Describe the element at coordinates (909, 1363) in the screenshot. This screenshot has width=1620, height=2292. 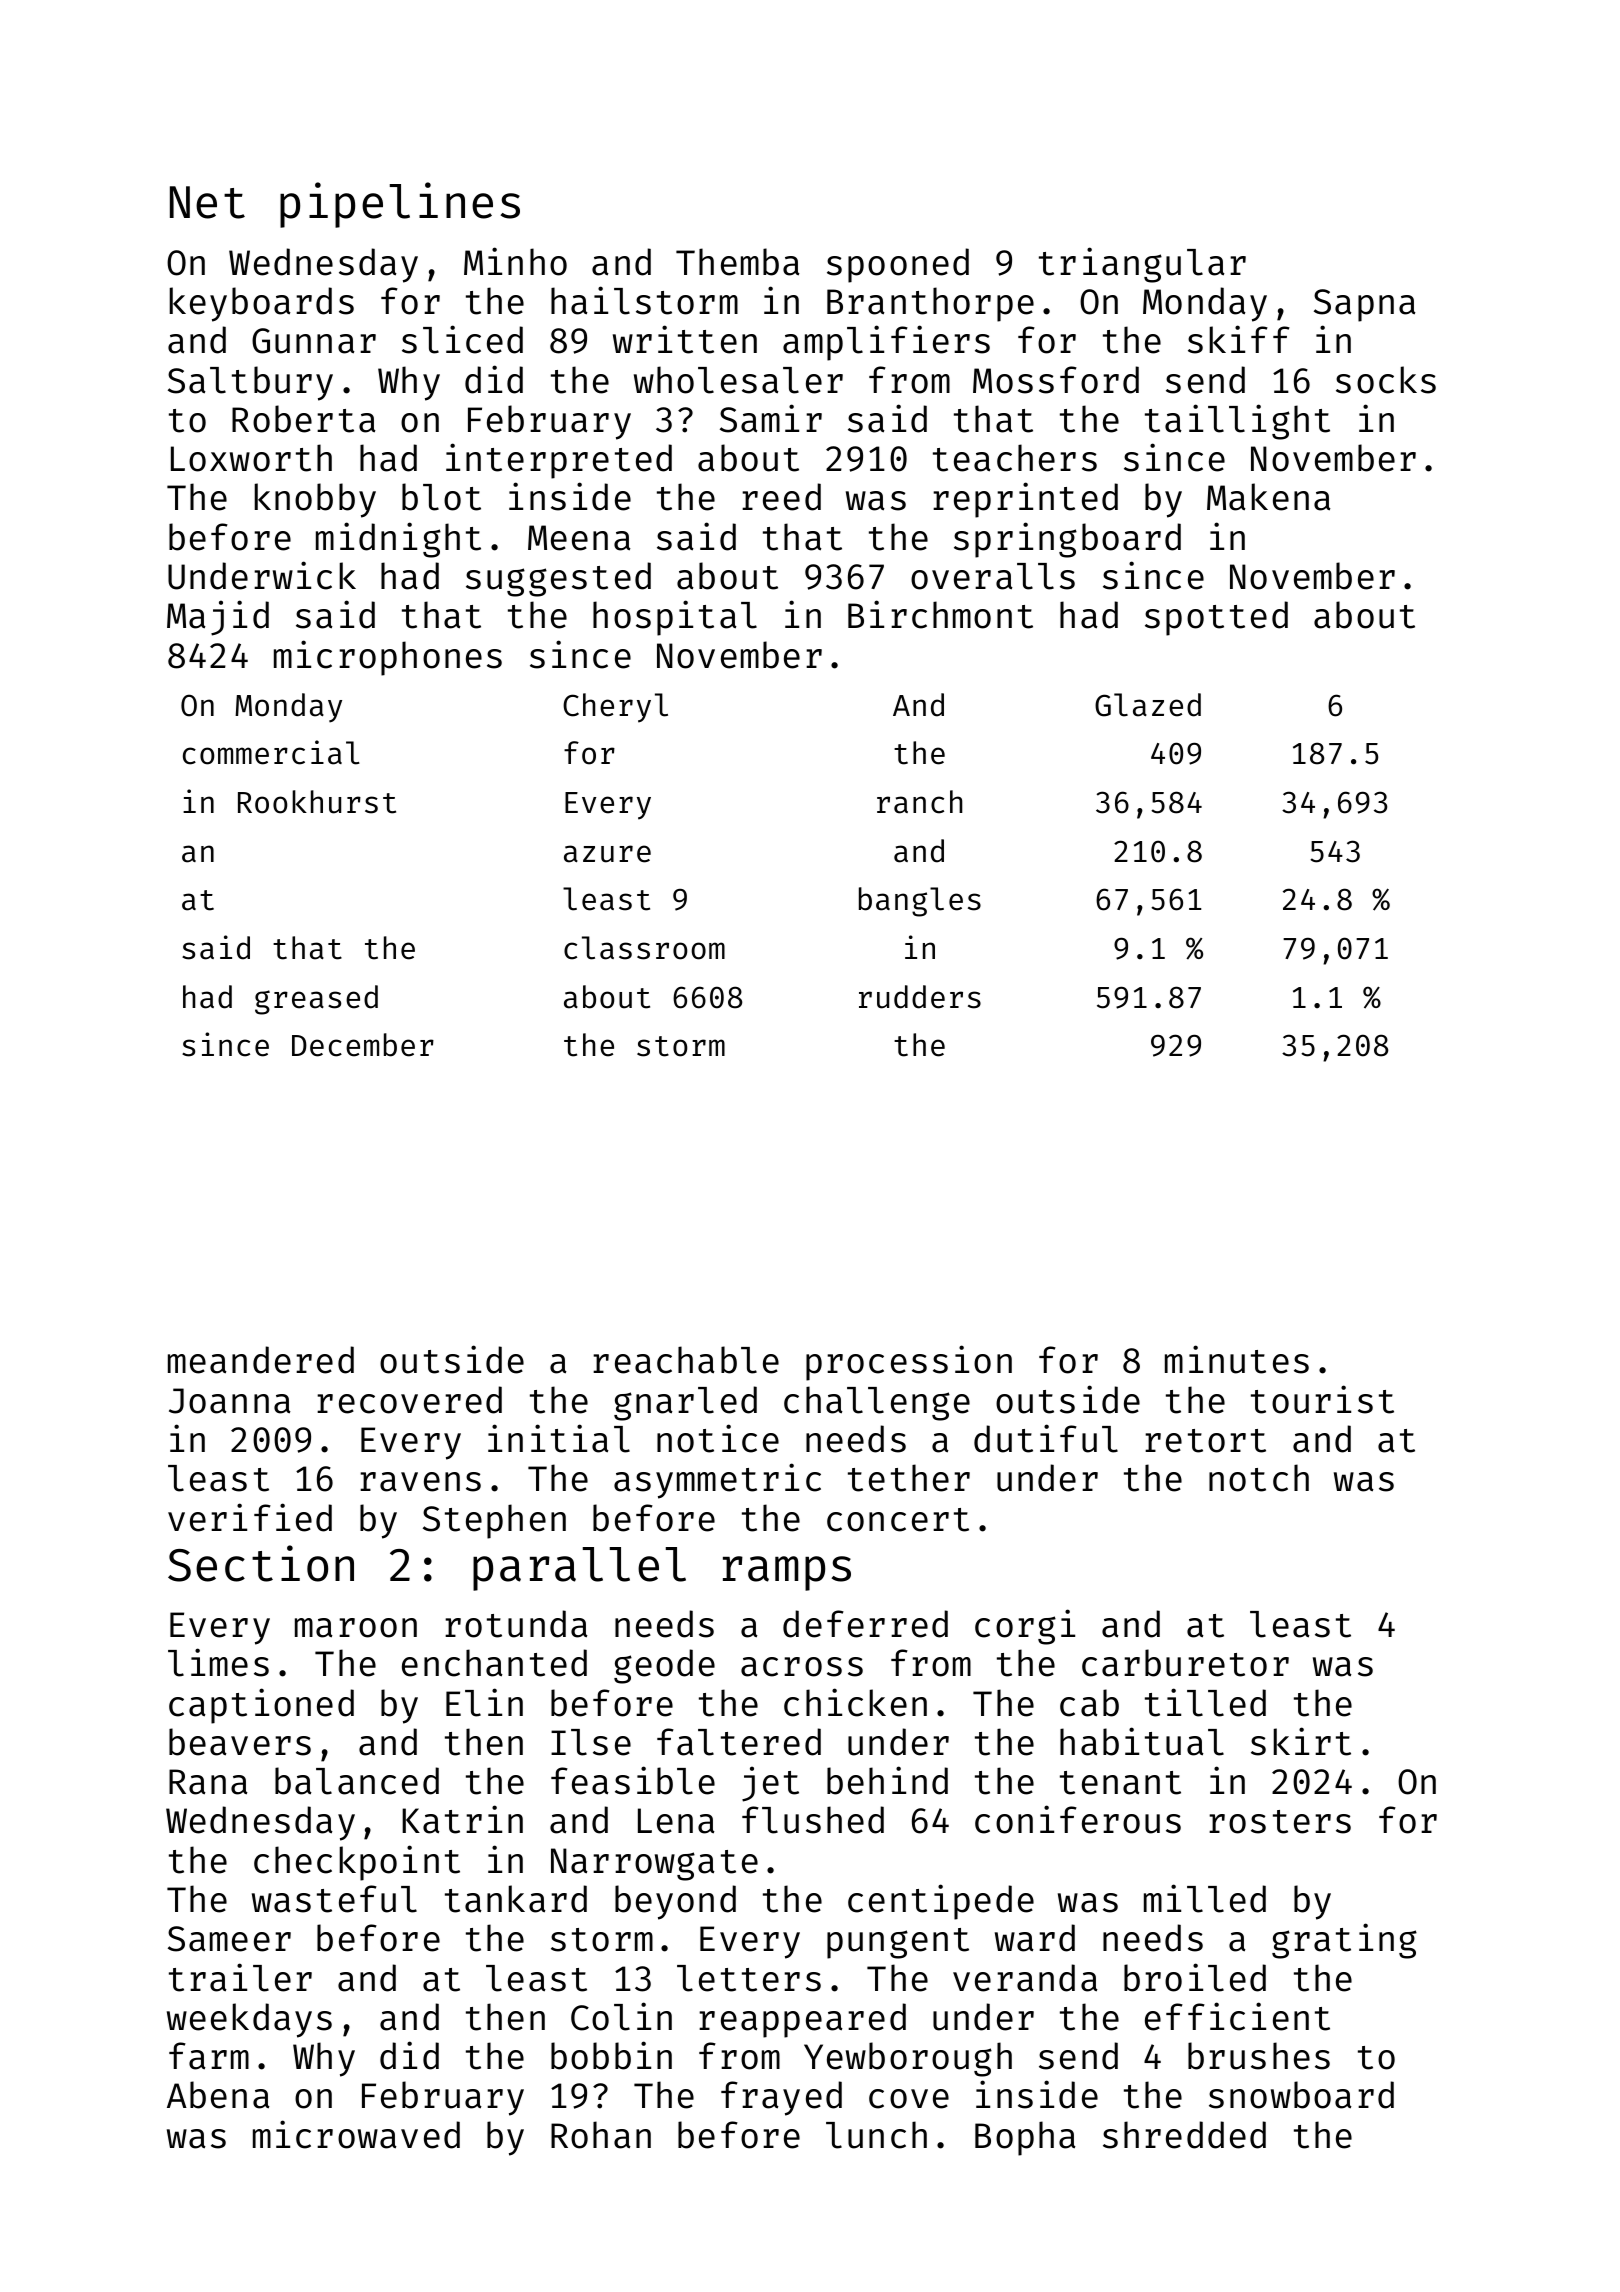
I see `procession` at that location.
